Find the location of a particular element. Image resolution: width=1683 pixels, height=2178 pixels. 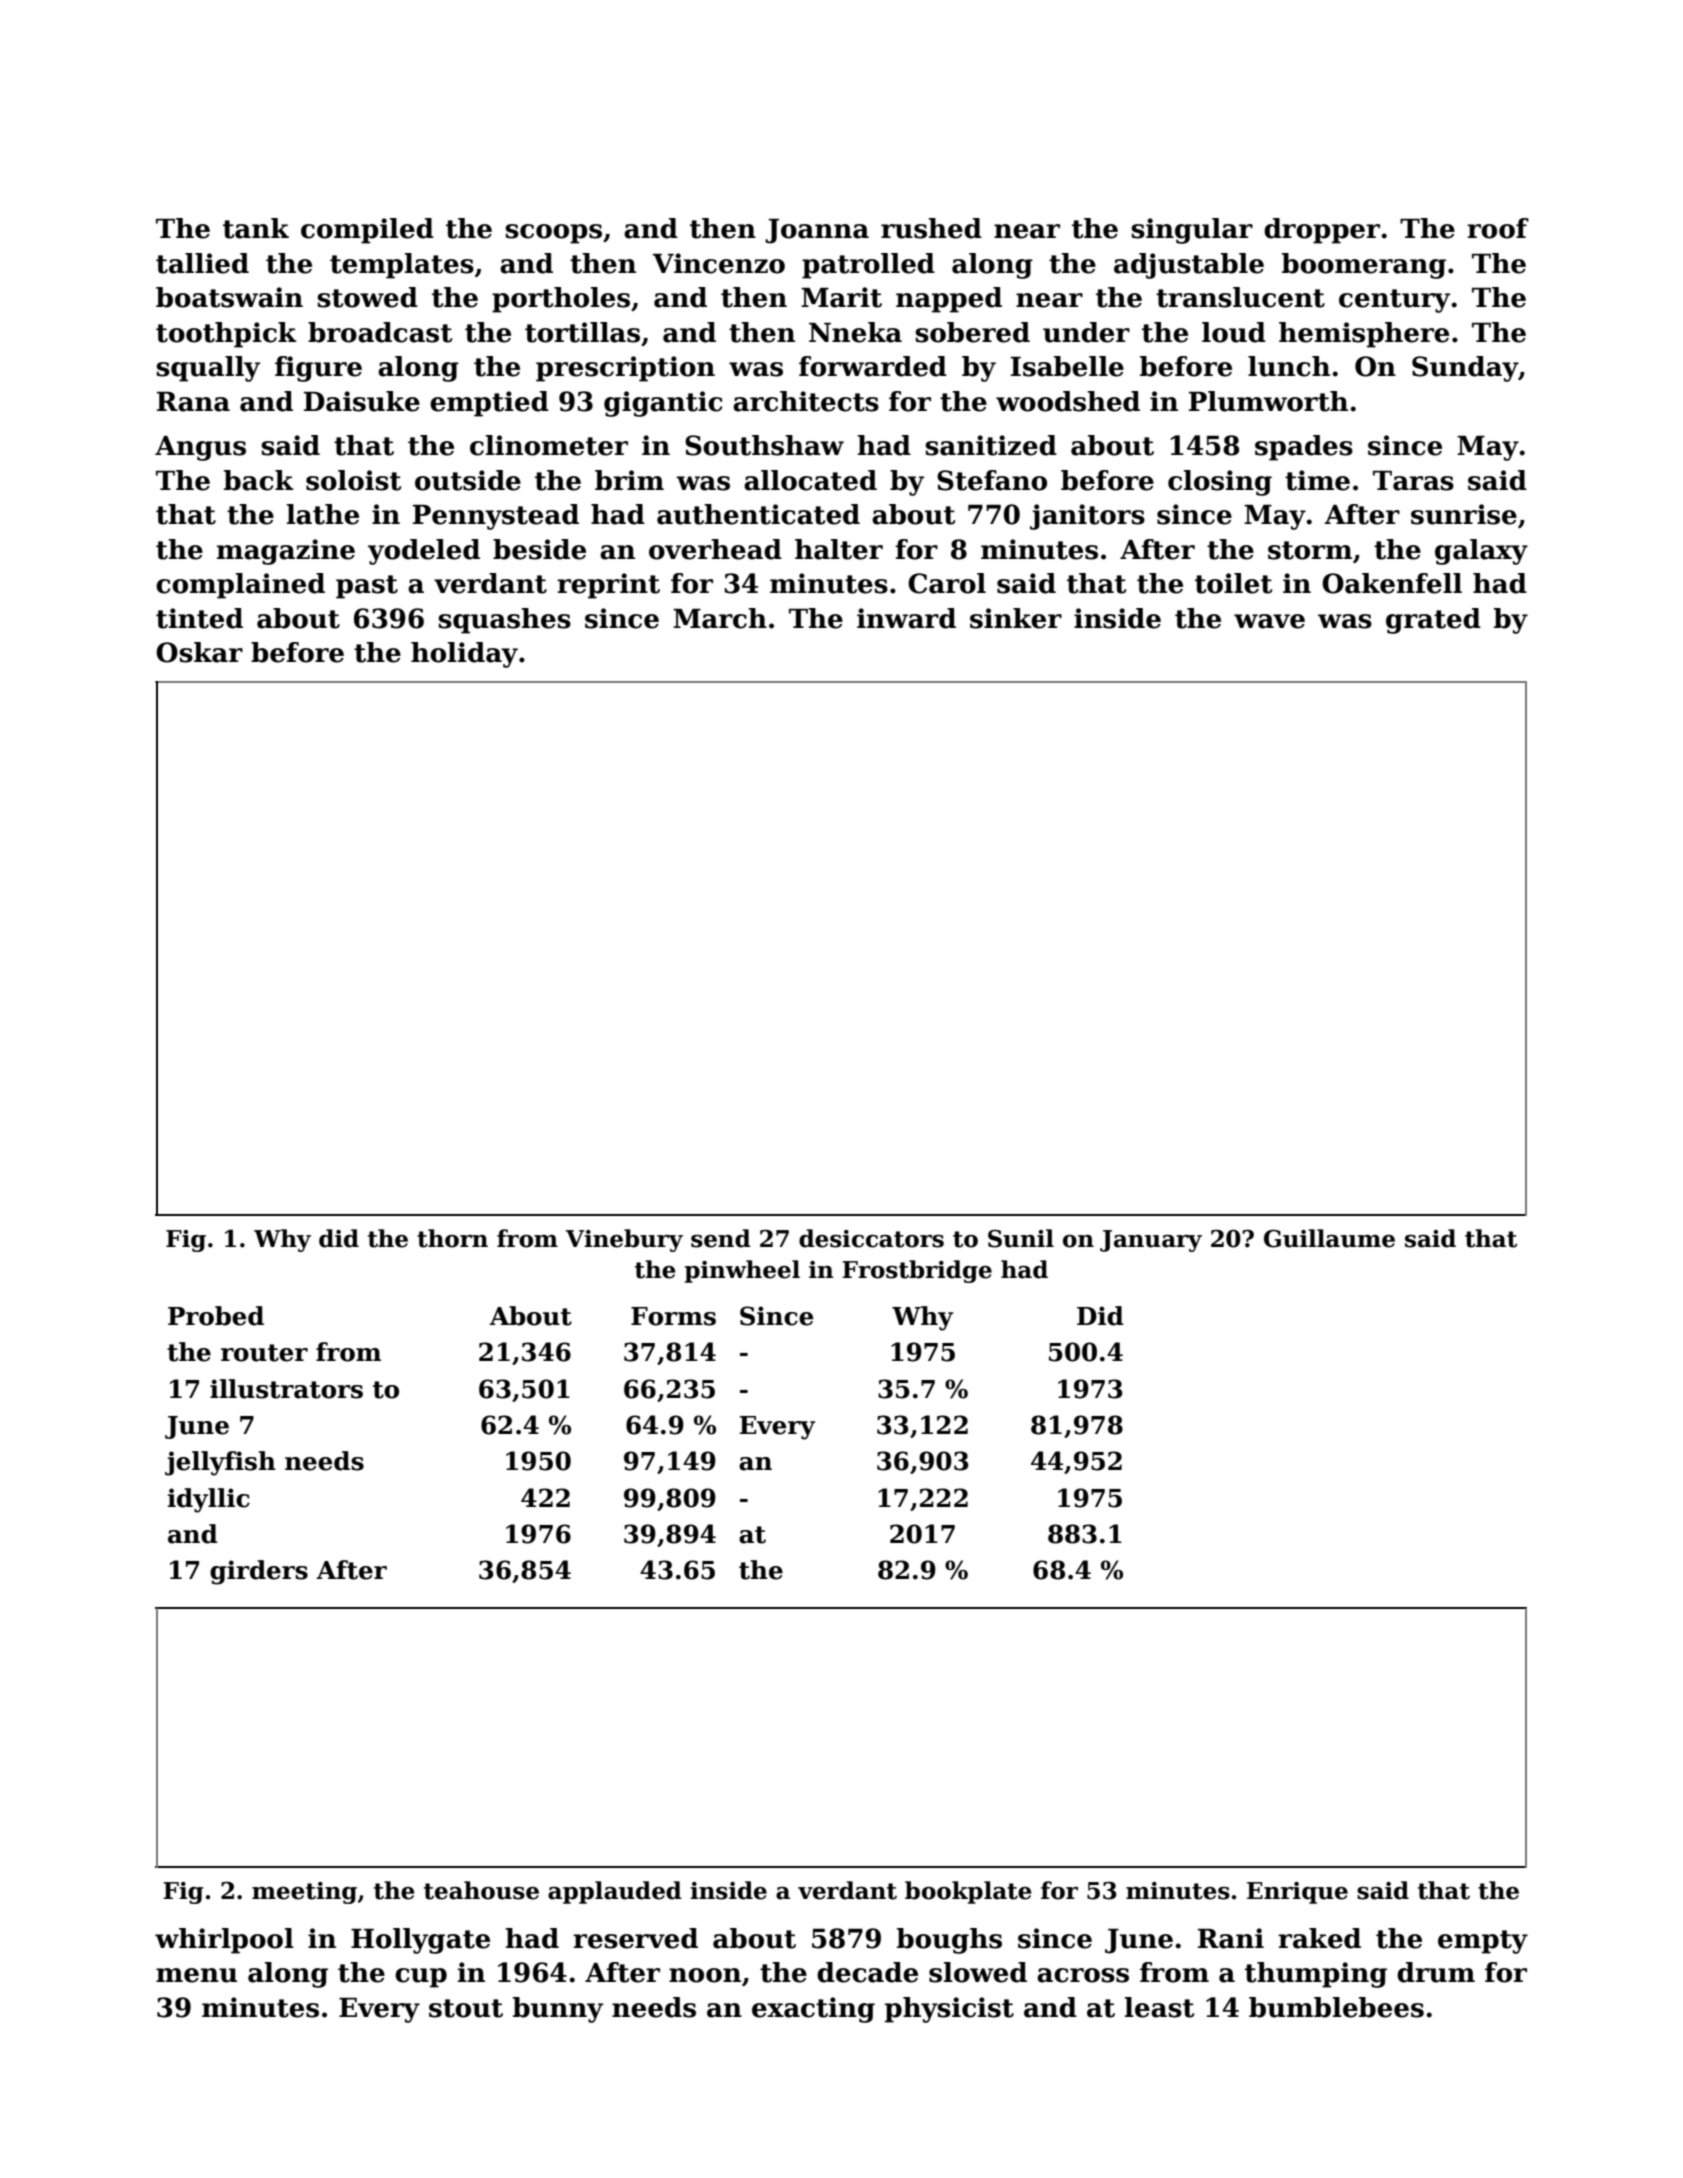

thorn is located at coordinates (452, 1238).
